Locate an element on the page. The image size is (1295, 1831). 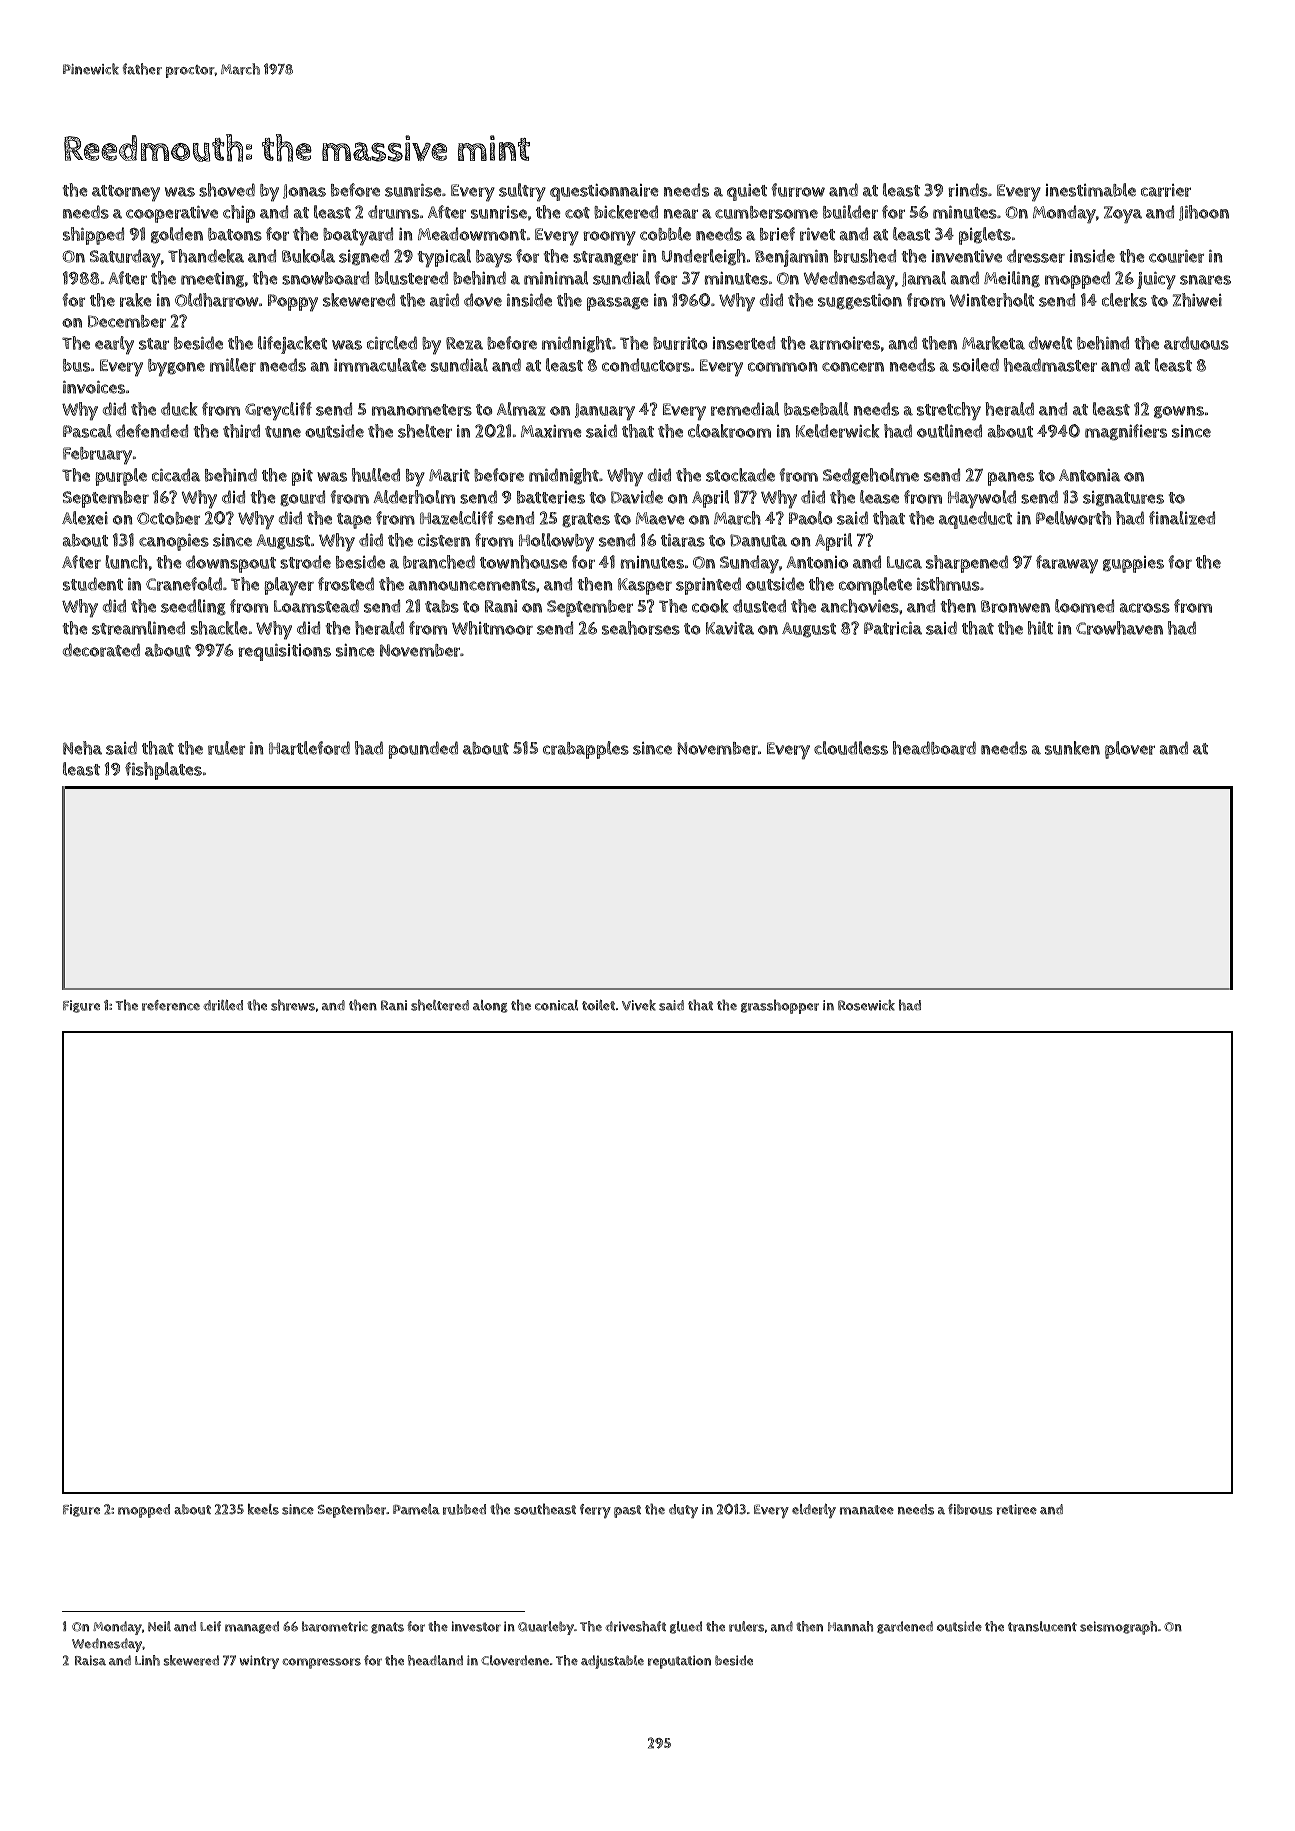
guppies is located at coordinates (1133, 564).
